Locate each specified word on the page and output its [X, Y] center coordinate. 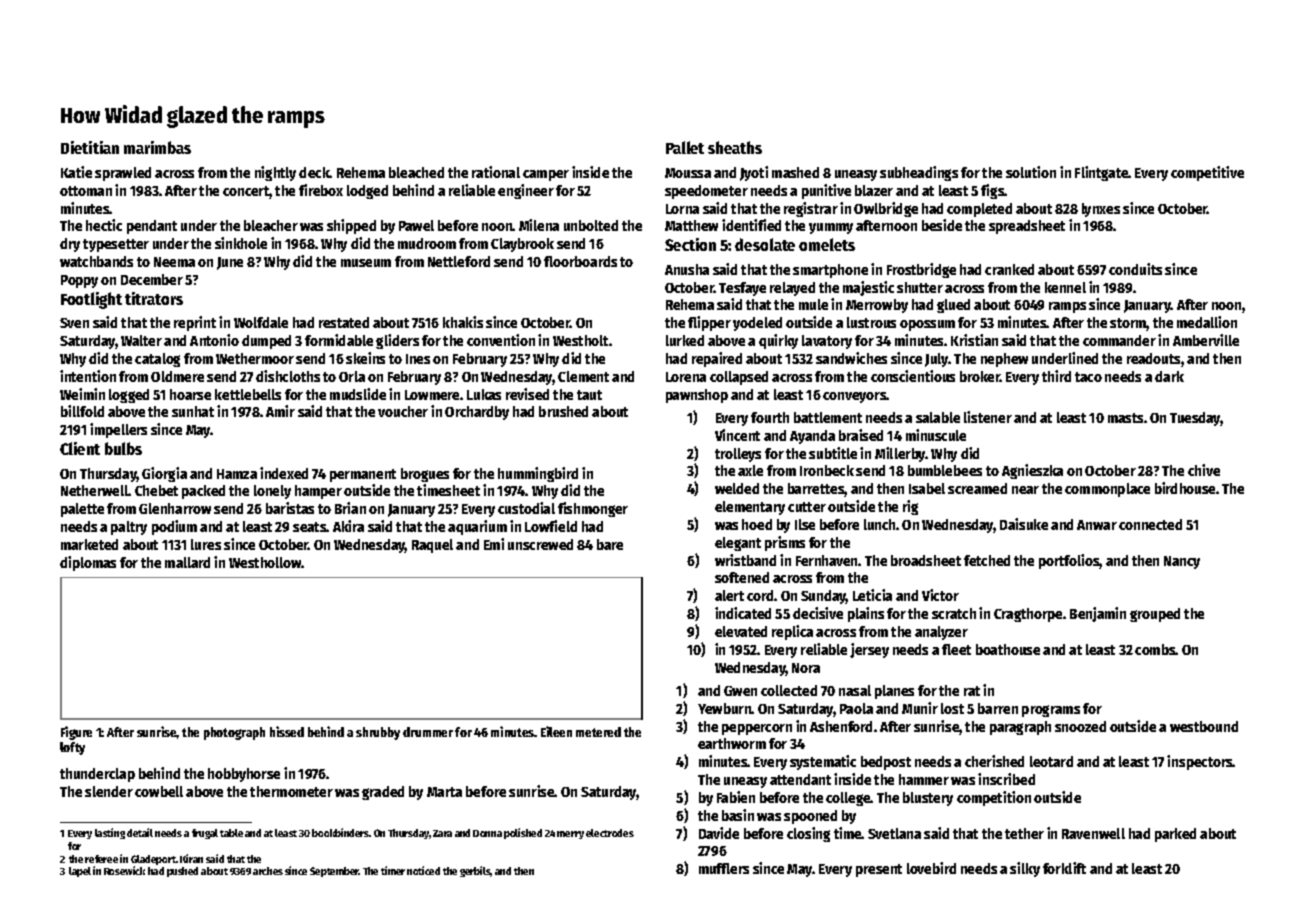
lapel [80, 872]
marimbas [157, 147]
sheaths [735, 147]
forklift [1064, 868]
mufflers [724, 868]
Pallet [685, 147]
